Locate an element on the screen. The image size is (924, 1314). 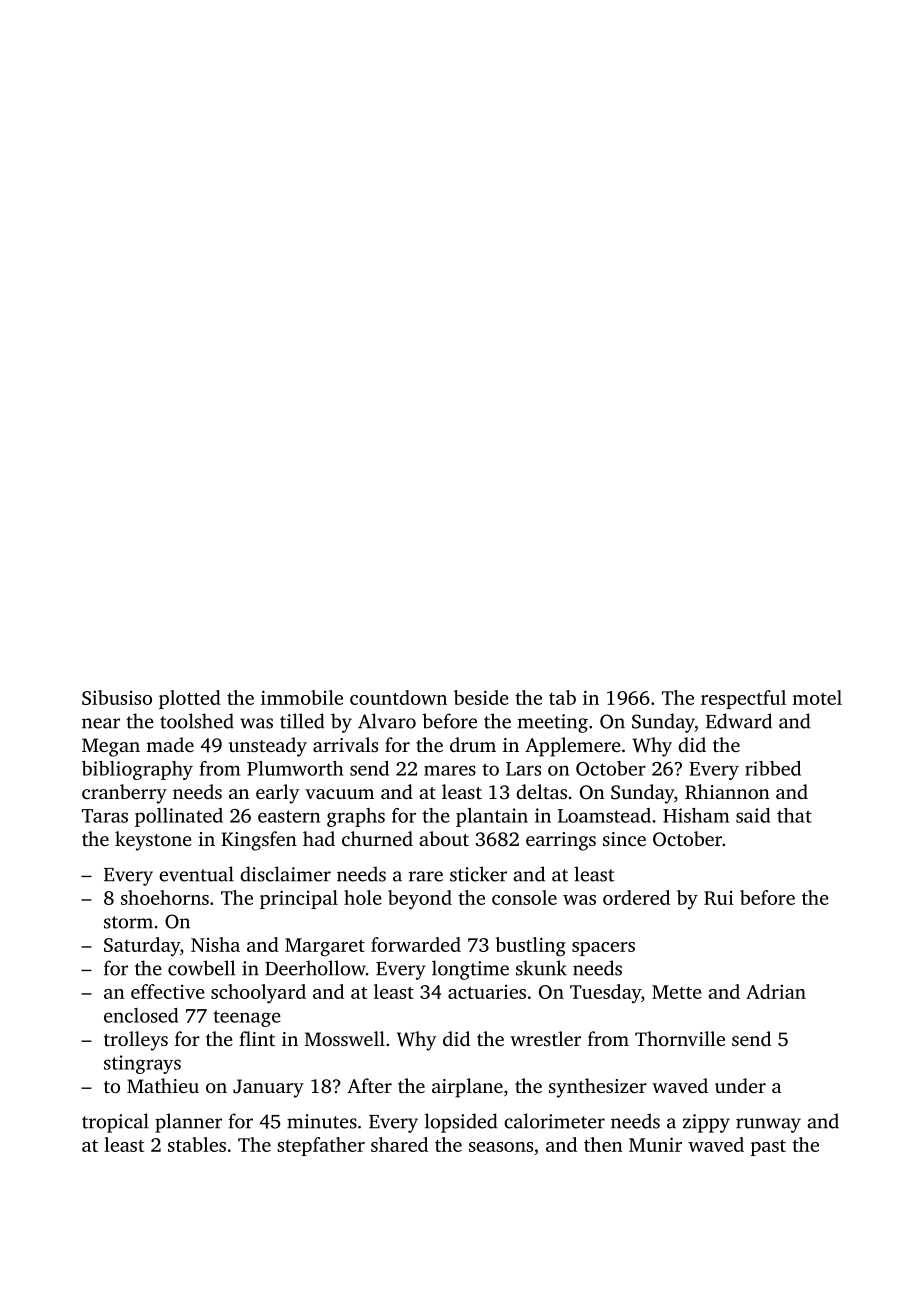
vacuum is located at coordinates (339, 794).
